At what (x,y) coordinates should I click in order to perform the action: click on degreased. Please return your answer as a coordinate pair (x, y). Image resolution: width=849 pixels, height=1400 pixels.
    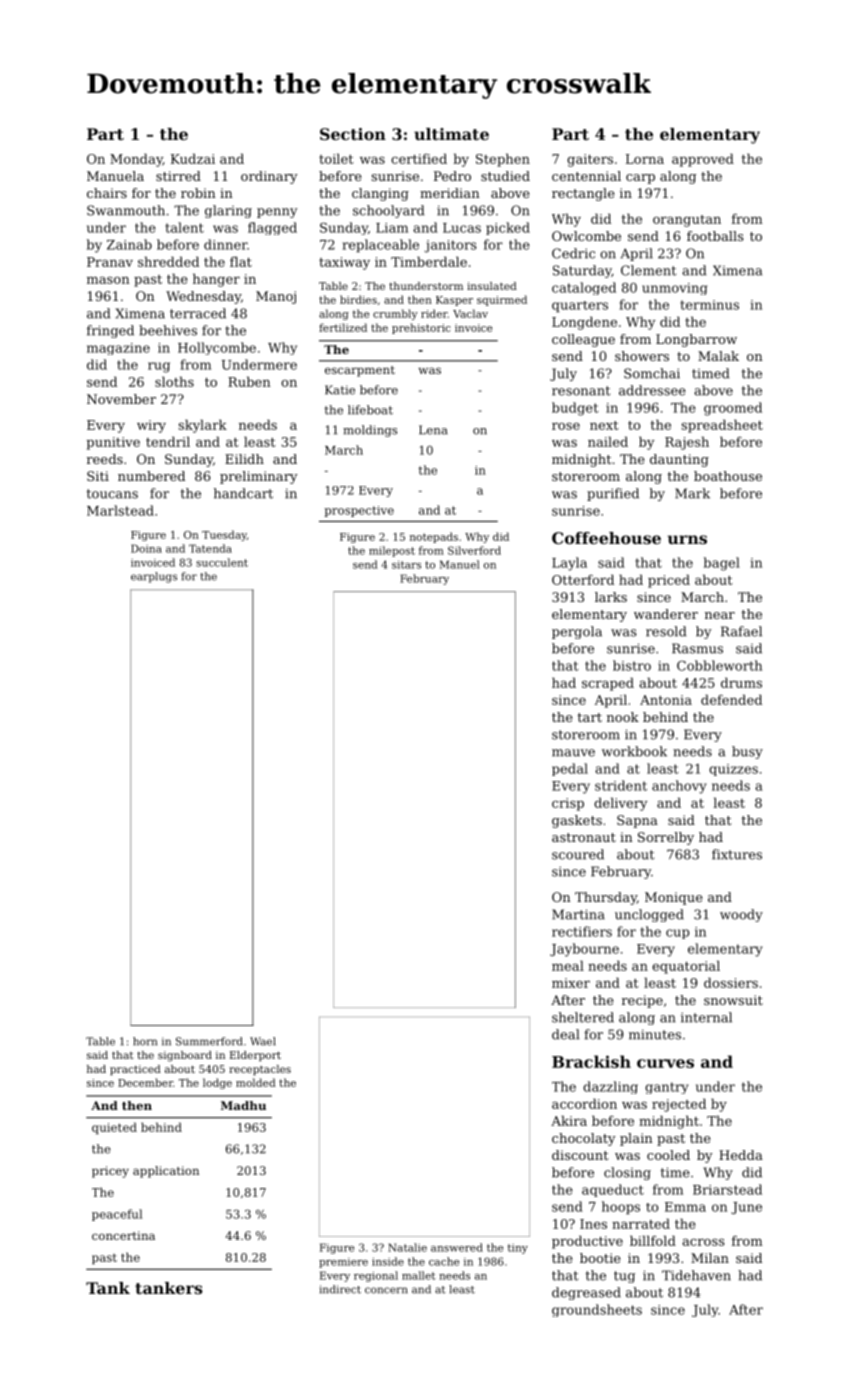
    Looking at the image, I should click on (586, 1293).
